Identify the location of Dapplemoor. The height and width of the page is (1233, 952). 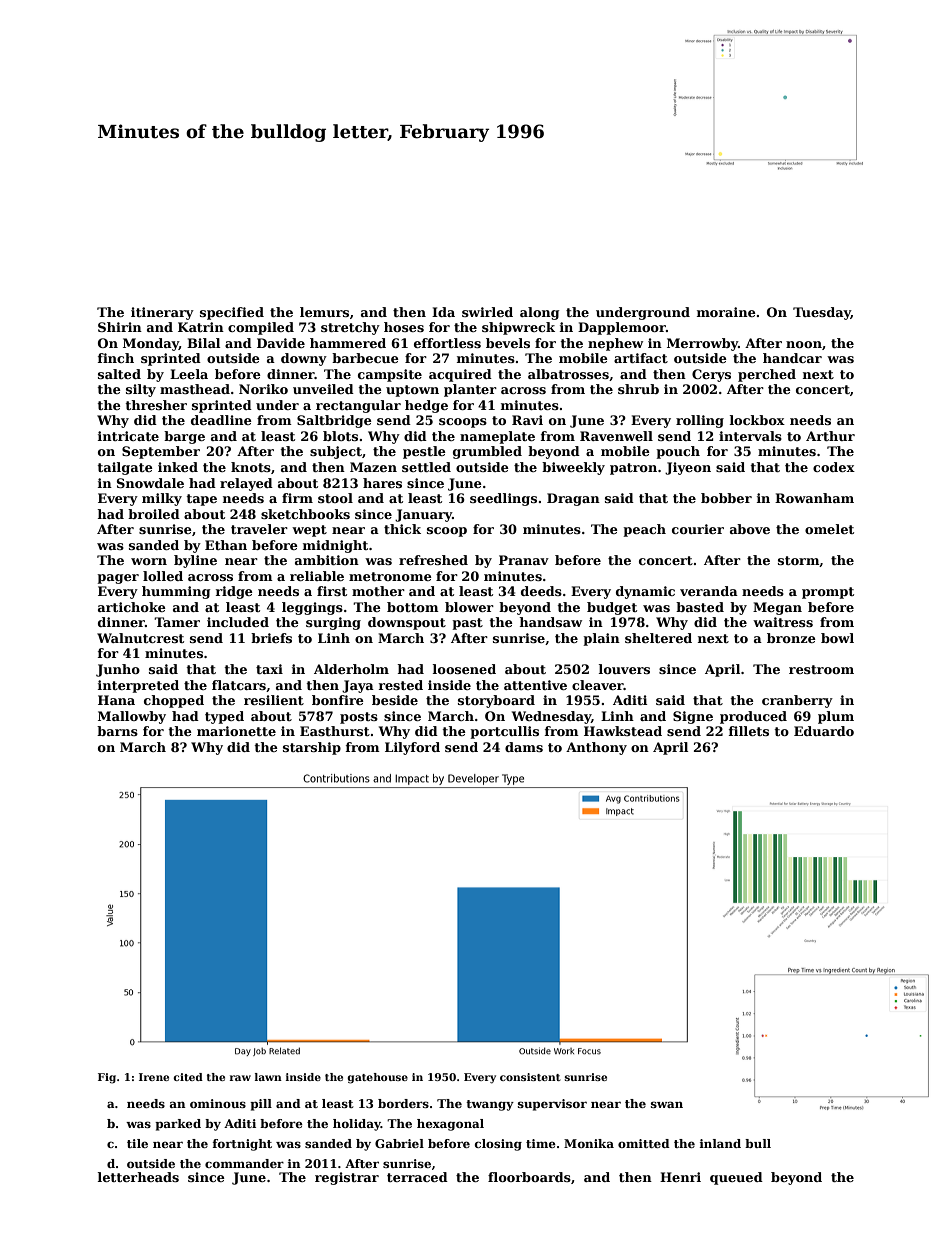
(622, 328).
